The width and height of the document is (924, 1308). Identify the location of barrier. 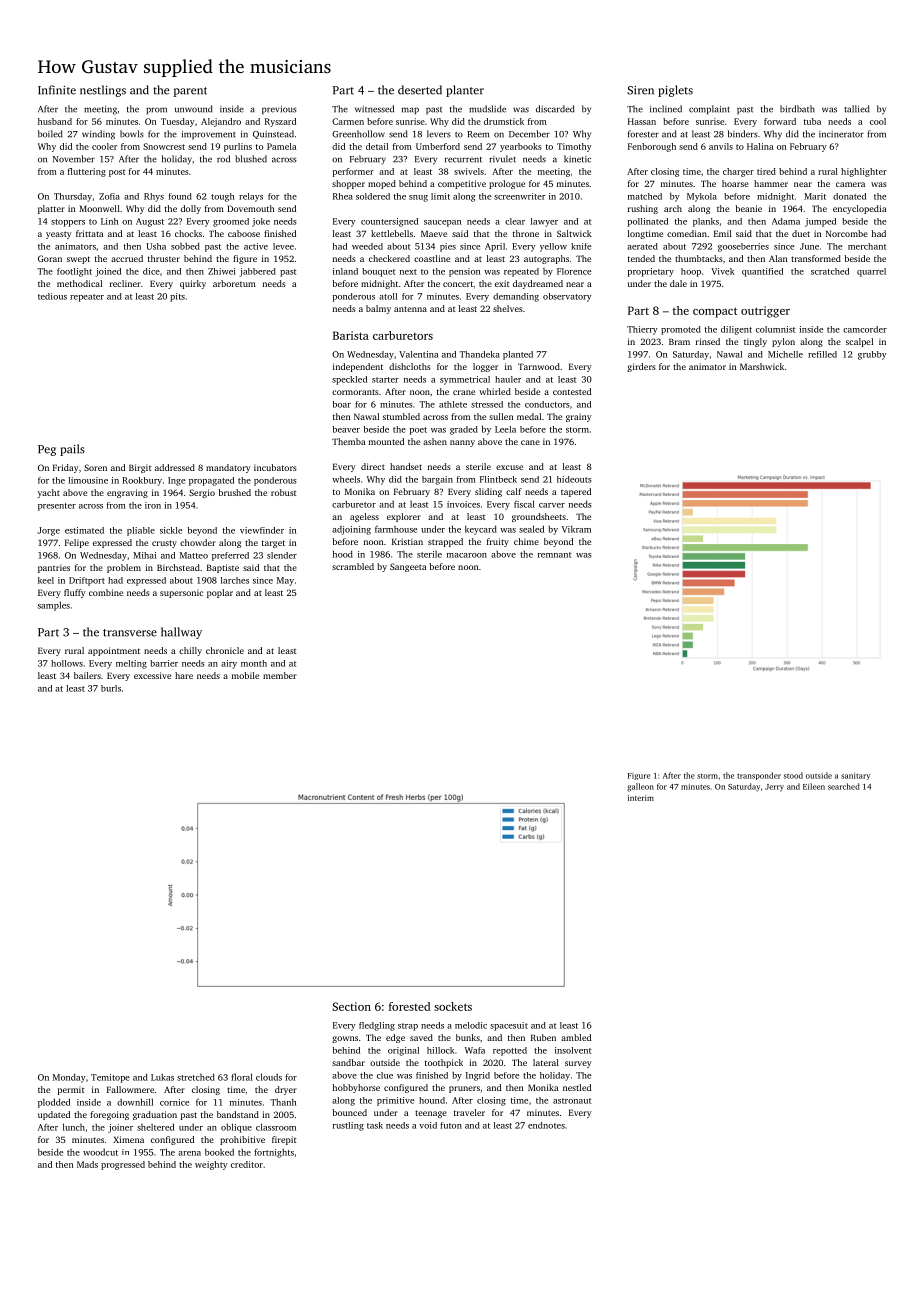
(164, 663).
